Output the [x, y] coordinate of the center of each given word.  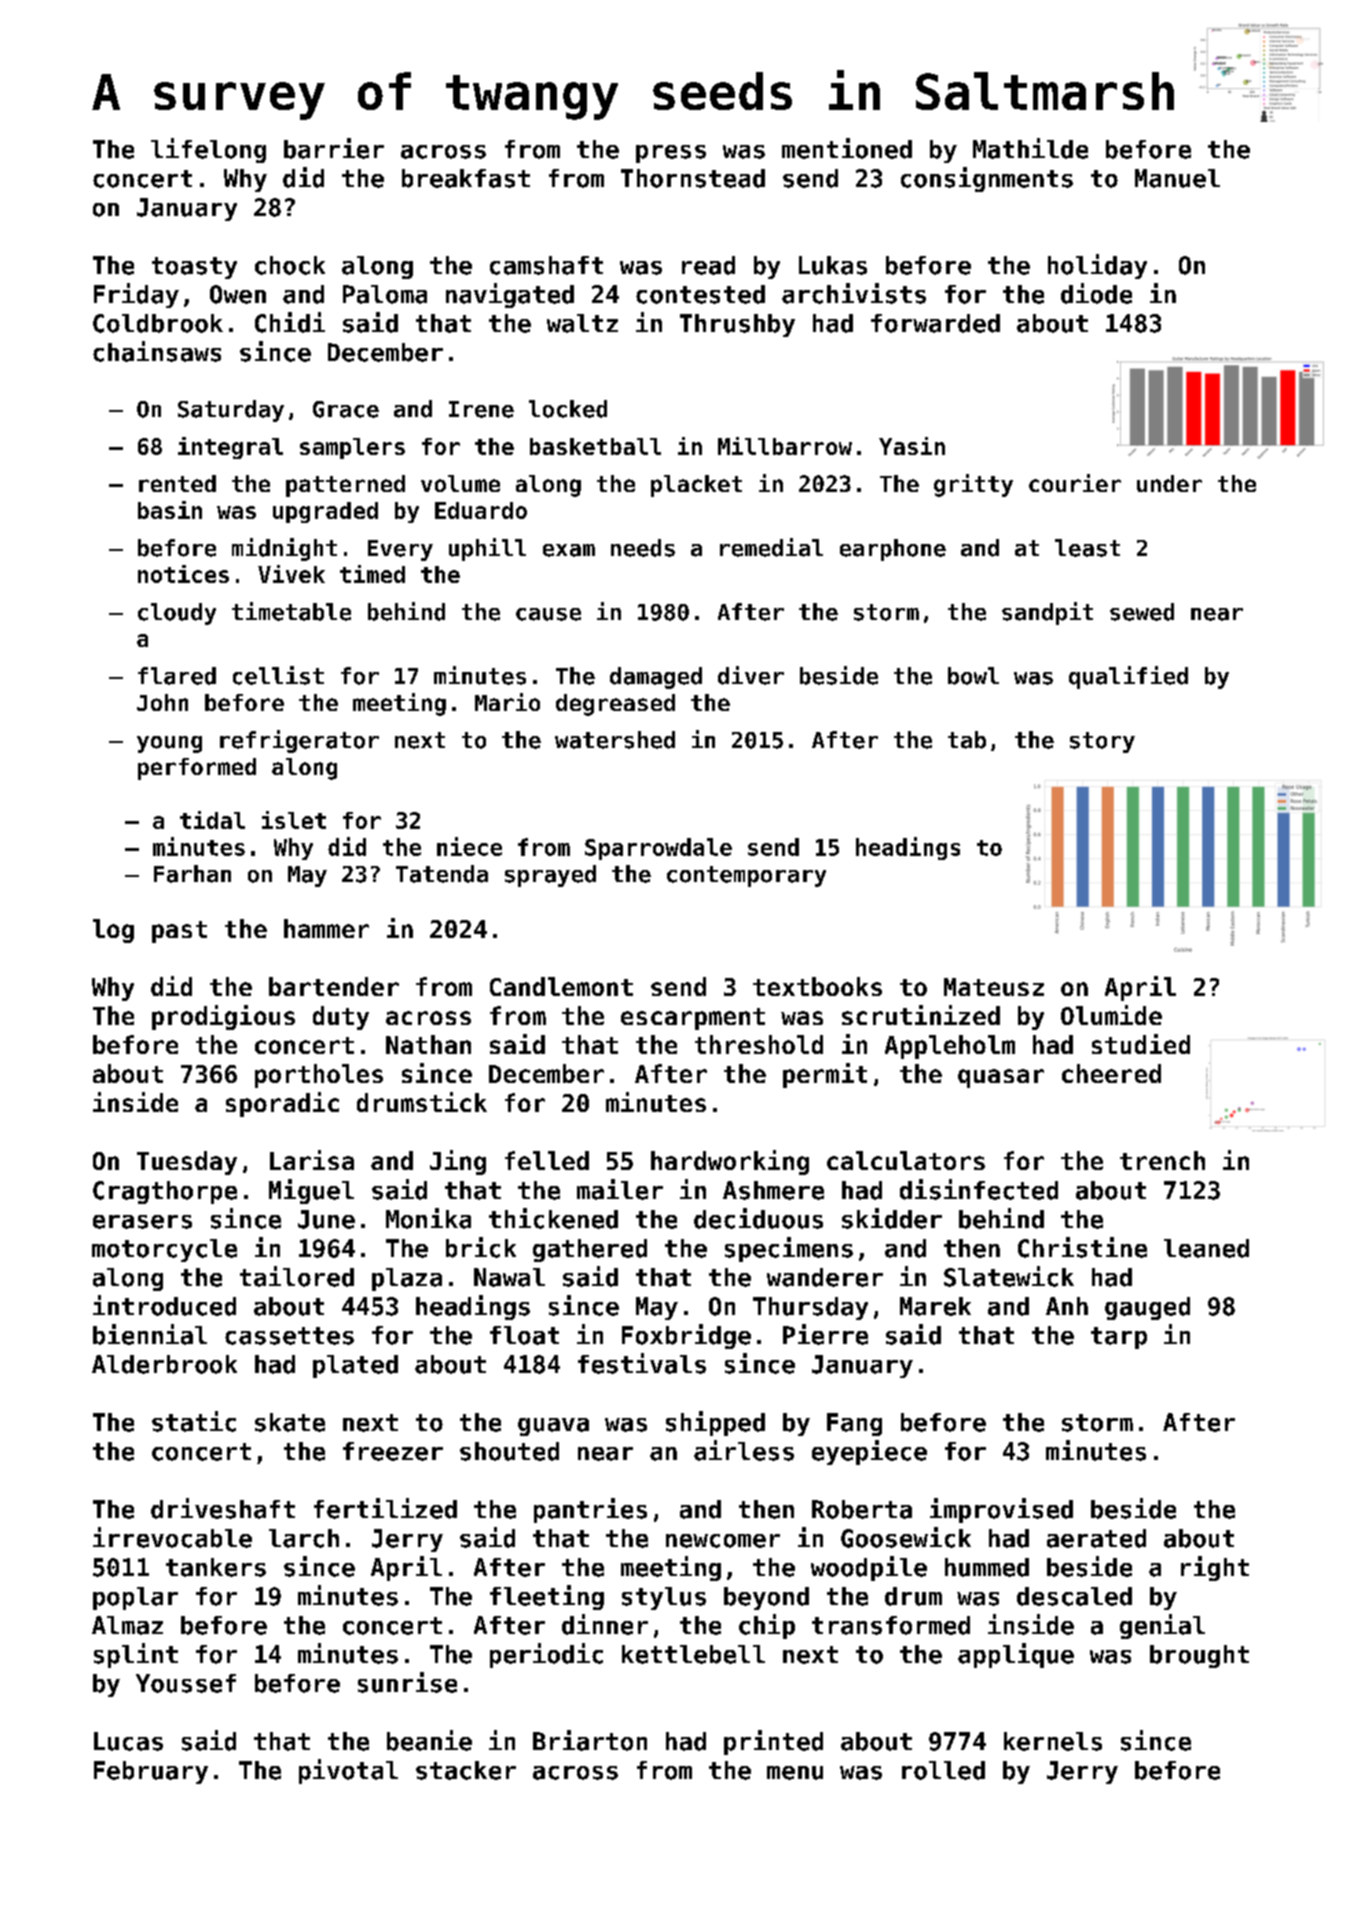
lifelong [208, 150]
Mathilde [1030, 148]
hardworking [730, 1162]
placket [696, 486]
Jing [458, 1162]
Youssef [186, 1683]
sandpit [1047, 613]
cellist [278, 675]
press [671, 154]
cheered [1111, 1073]
